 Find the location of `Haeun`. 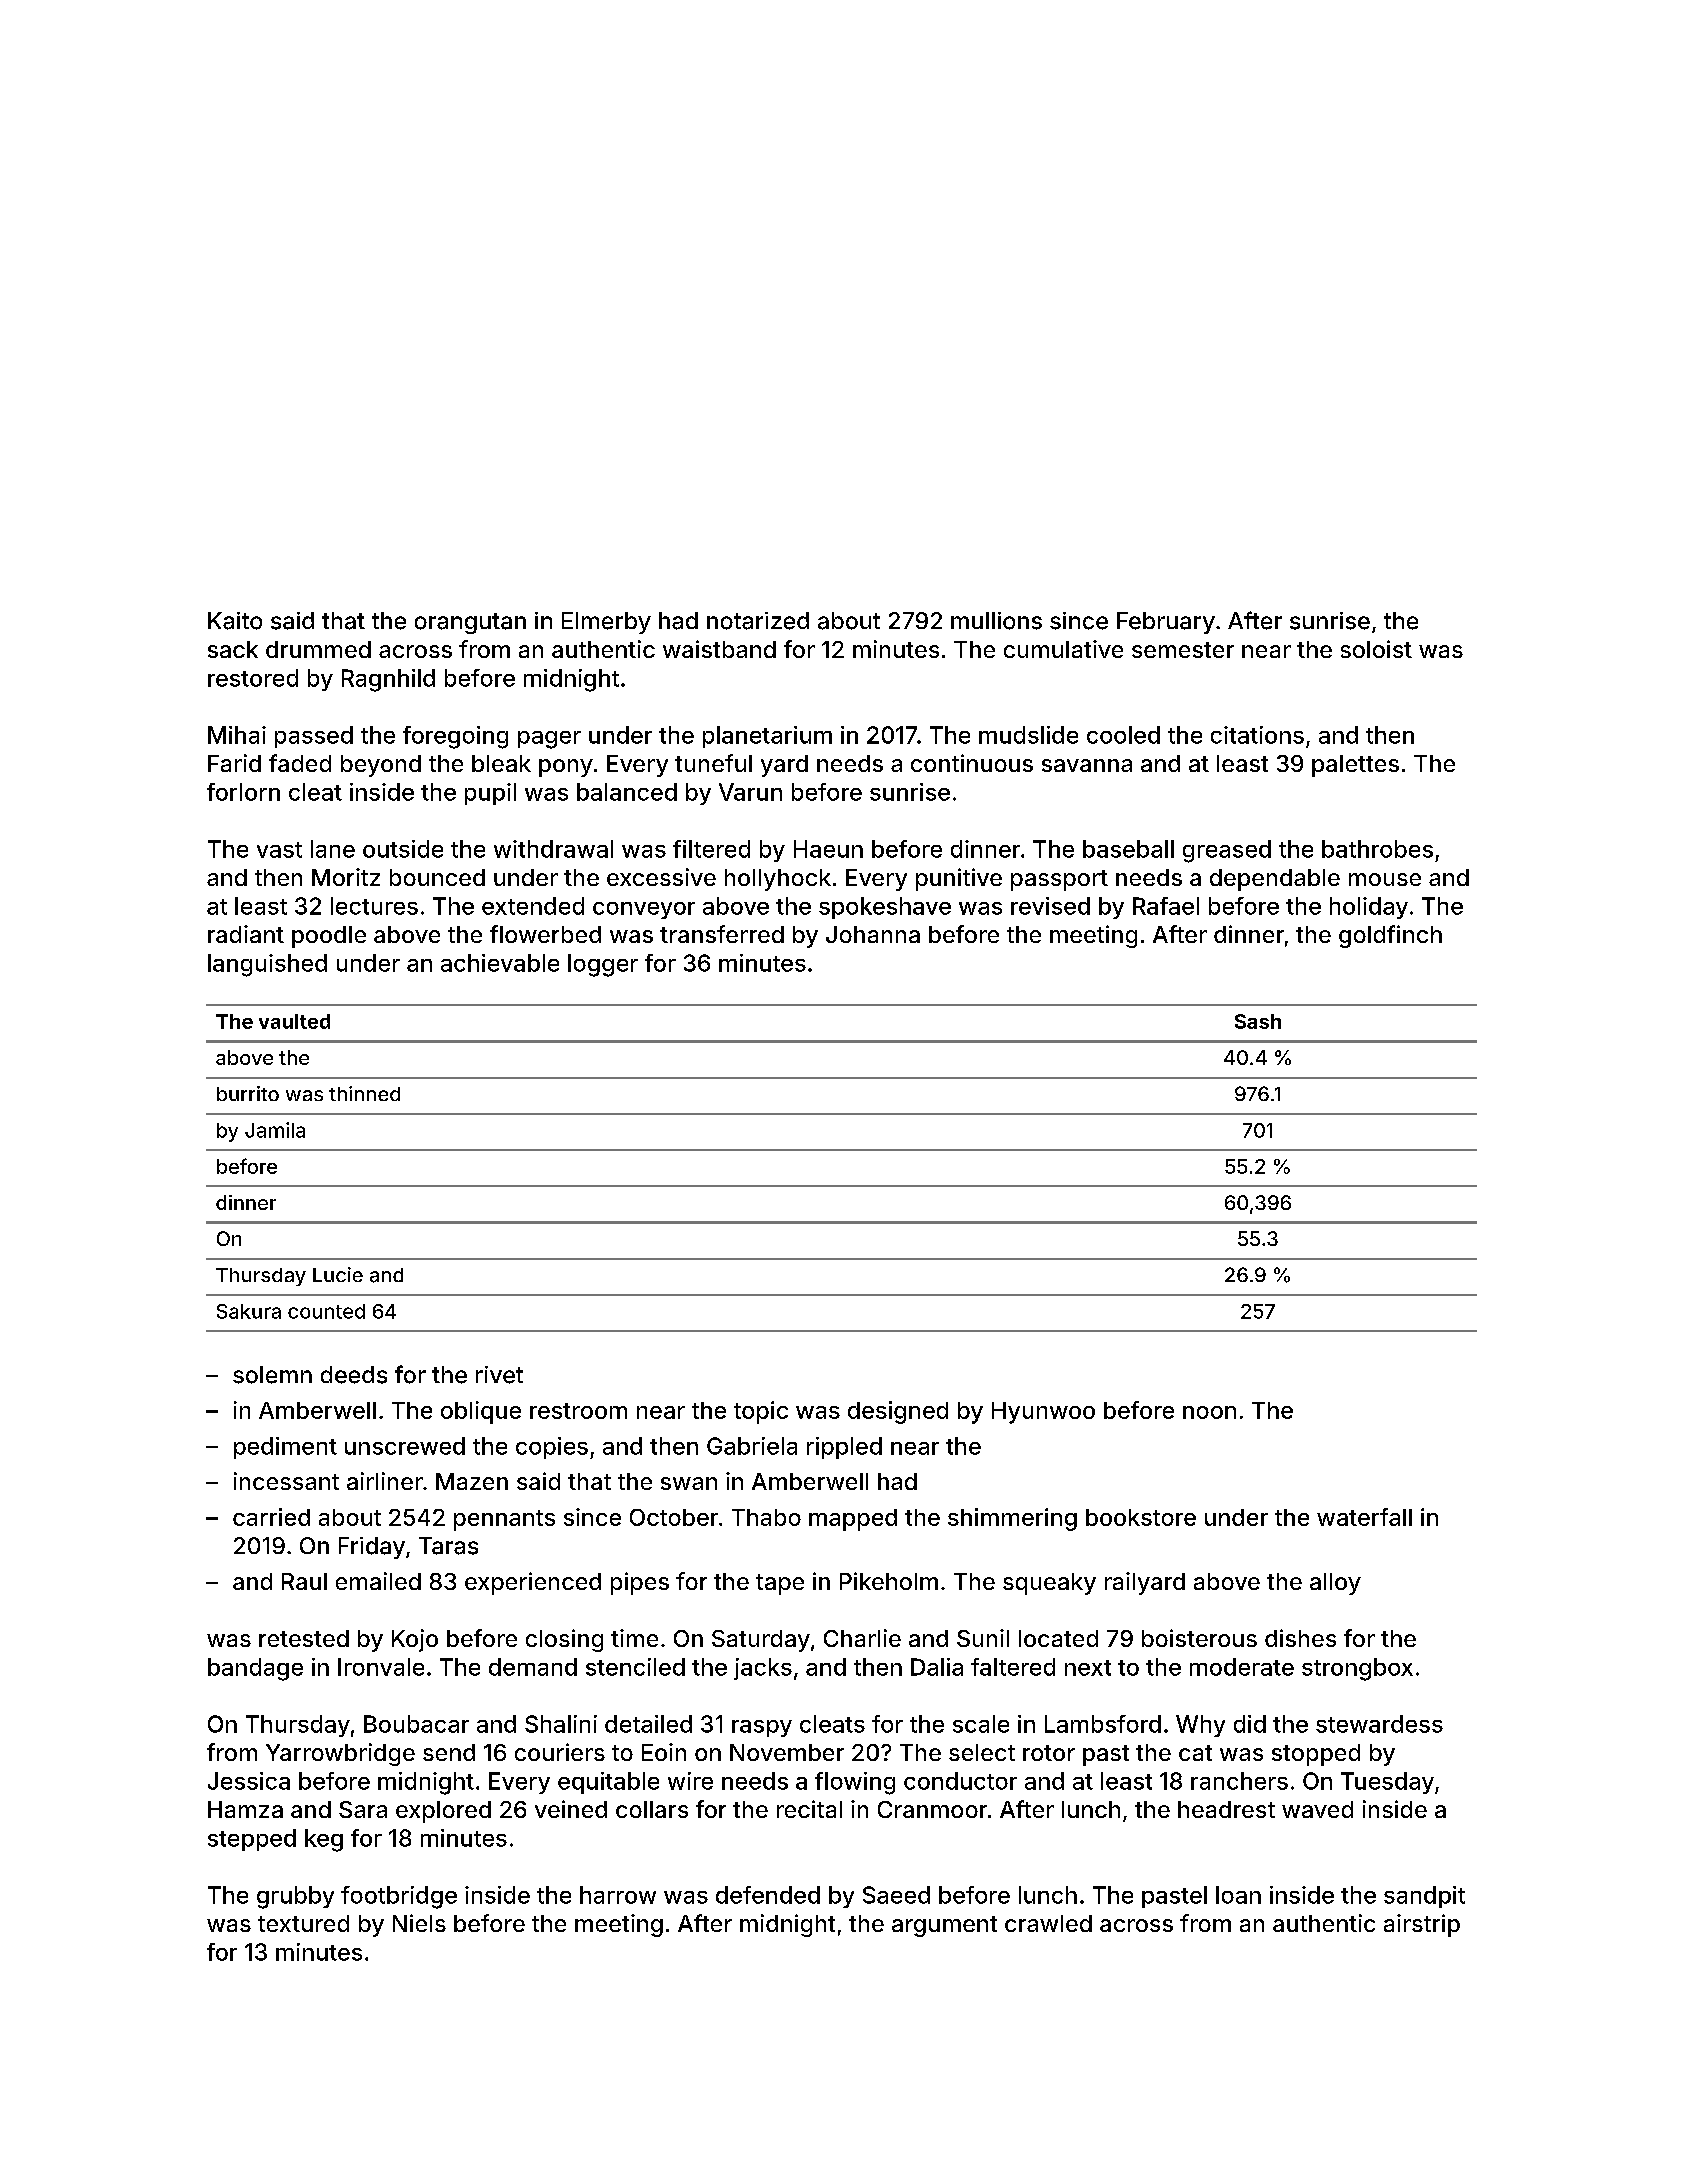

Haeun is located at coordinates (828, 849).
